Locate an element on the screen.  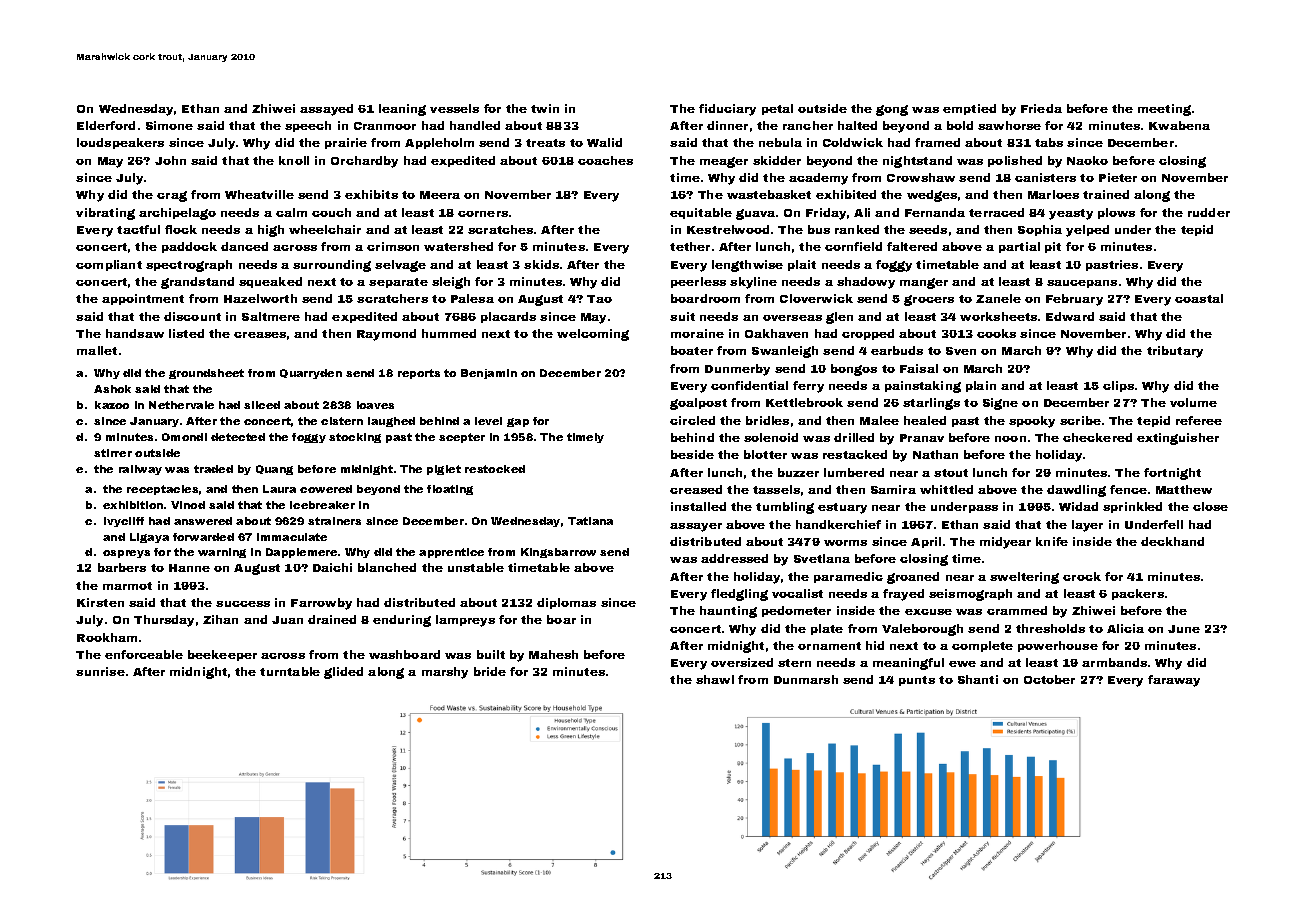
meeting is located at coordinates (1164, 110).
